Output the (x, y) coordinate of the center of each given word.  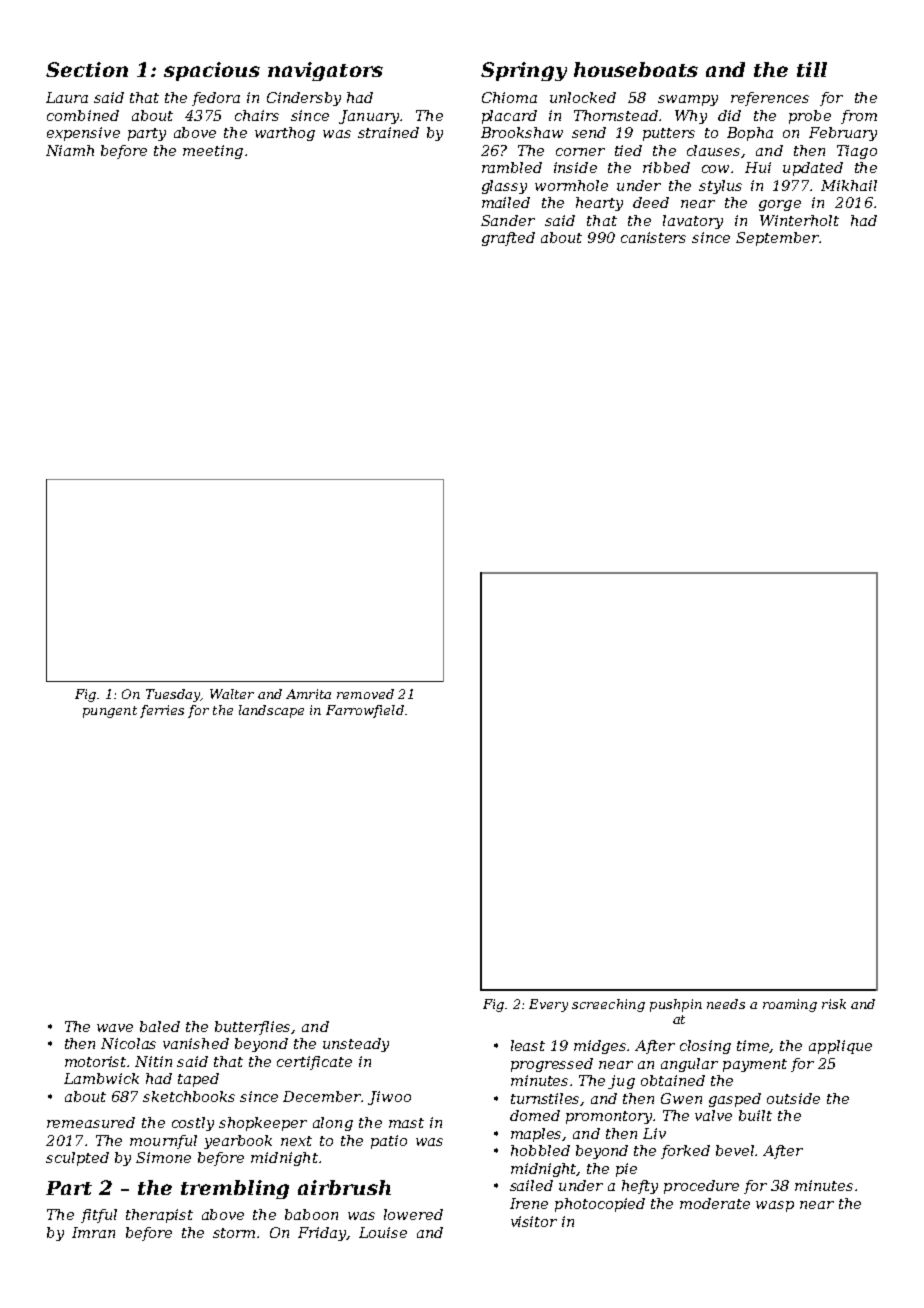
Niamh (70, 150)
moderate (715, 1203)
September (777, 239)
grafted (508, 239)
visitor (534, 1221)
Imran (93, 1232)
